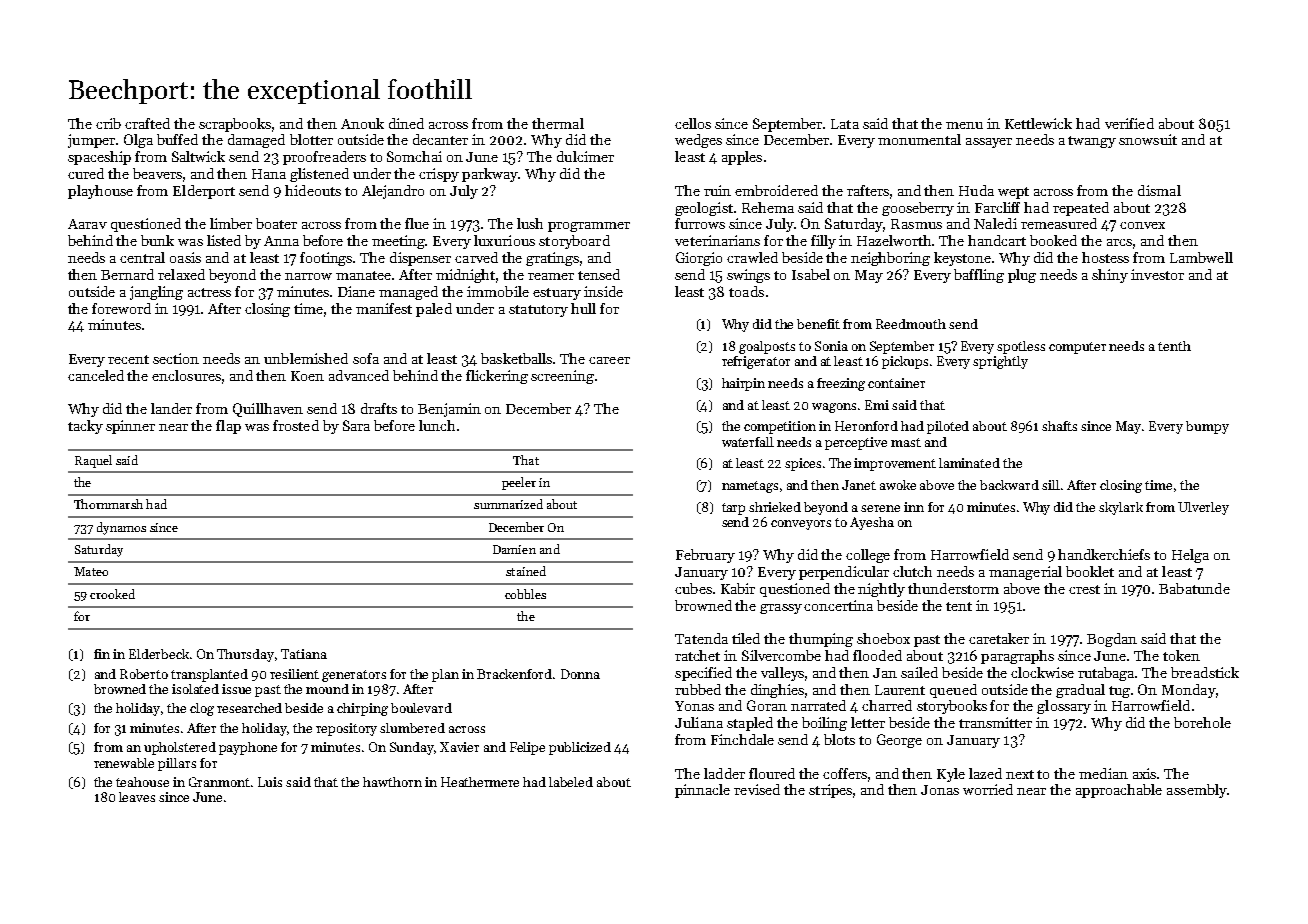 This screenshot has height=924, width=1308. What do you see at coordinates (1038, 123) in the screenshot?
I see `Kettlewick` at bounding box center [1038, 123].
